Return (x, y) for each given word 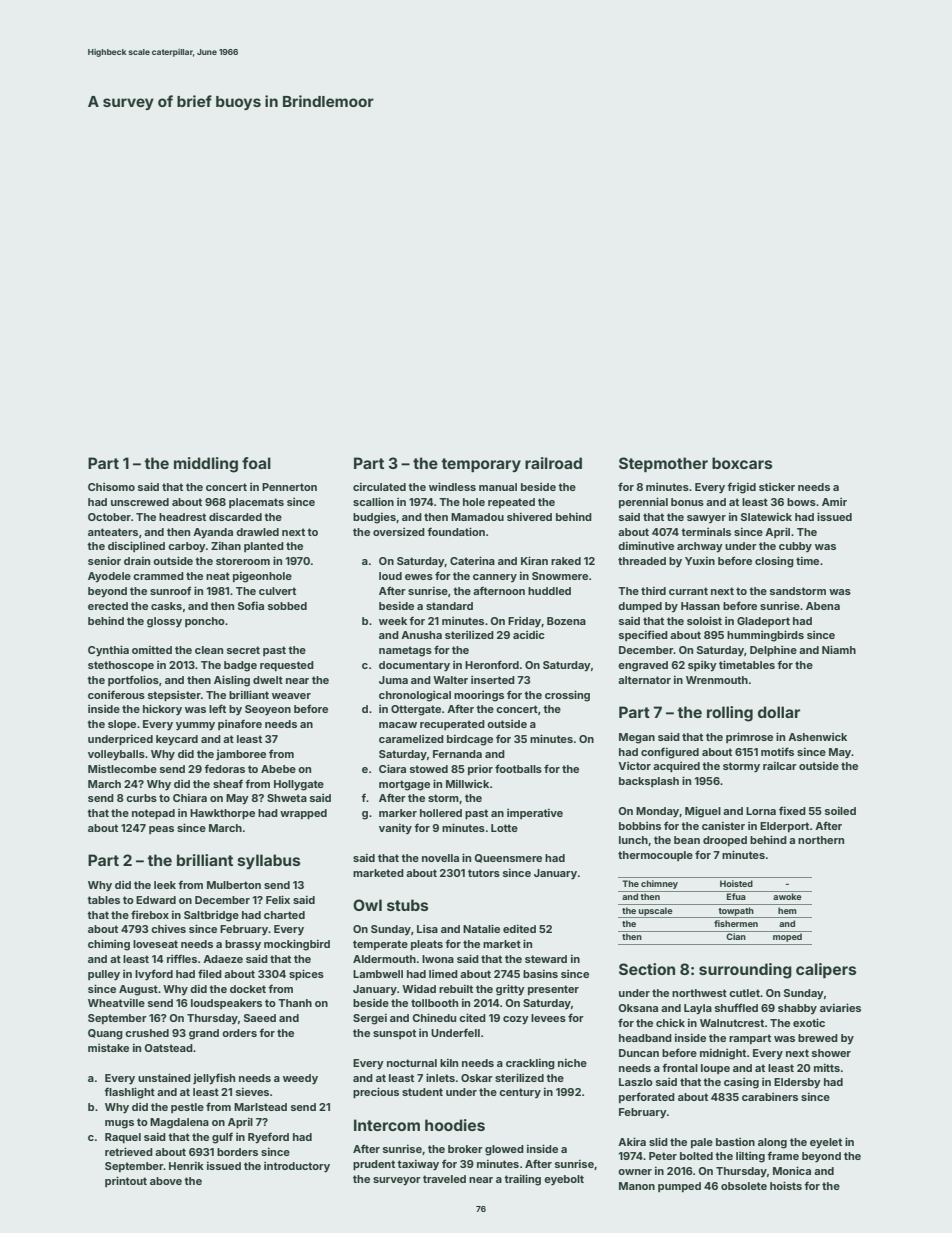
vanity (395, 829)
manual (498, 487)
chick (670, 1023)
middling (206, 465)
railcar (780, 766)
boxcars (742, 463)
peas (161, 830)
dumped (640, 607)
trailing (522, 1180)
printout (126, 1181)
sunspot (394, 1034)
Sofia (251, 605)
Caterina (472, 560)
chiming (109, 945)
